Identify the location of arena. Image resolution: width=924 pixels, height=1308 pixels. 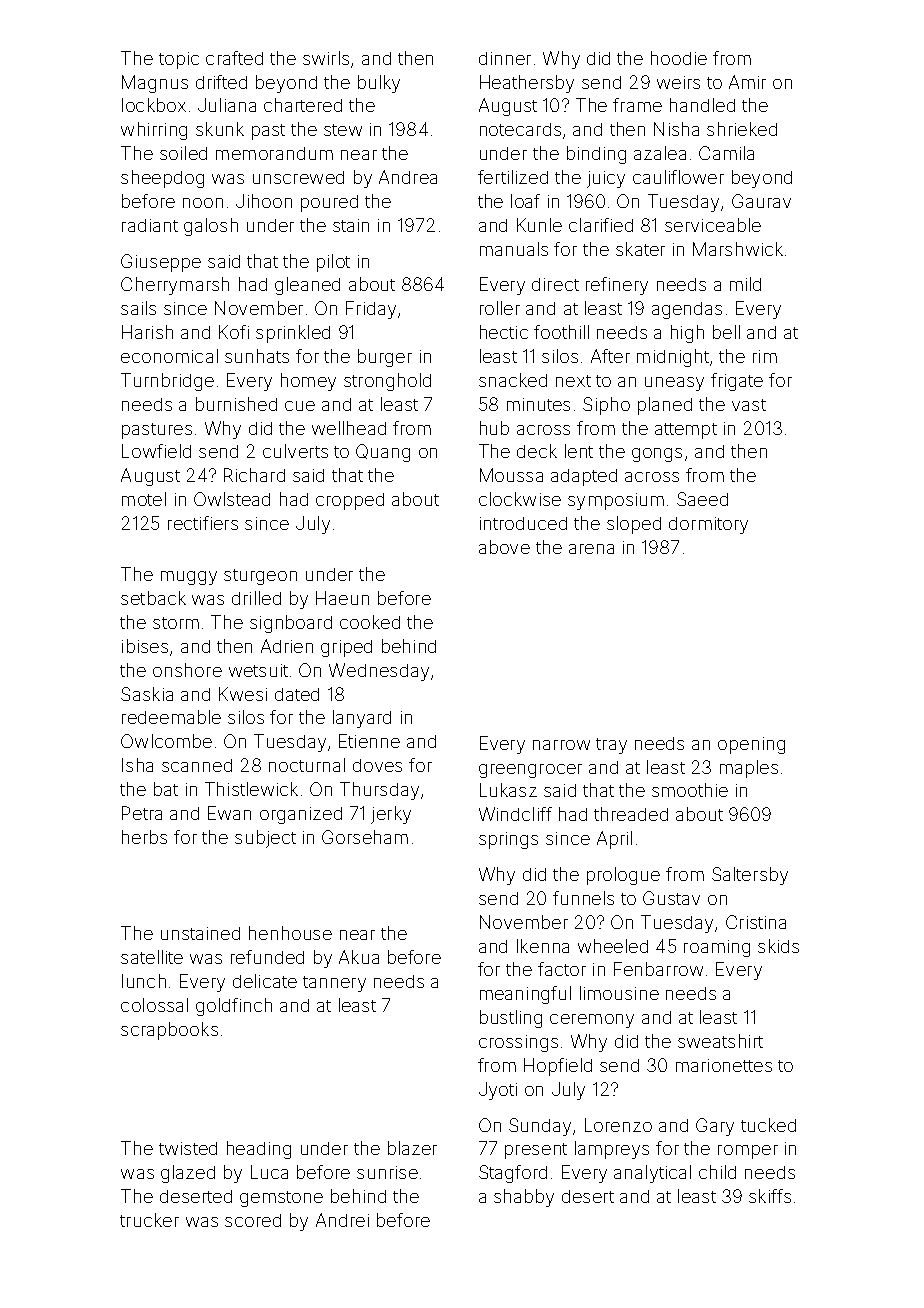
(591, 549).
